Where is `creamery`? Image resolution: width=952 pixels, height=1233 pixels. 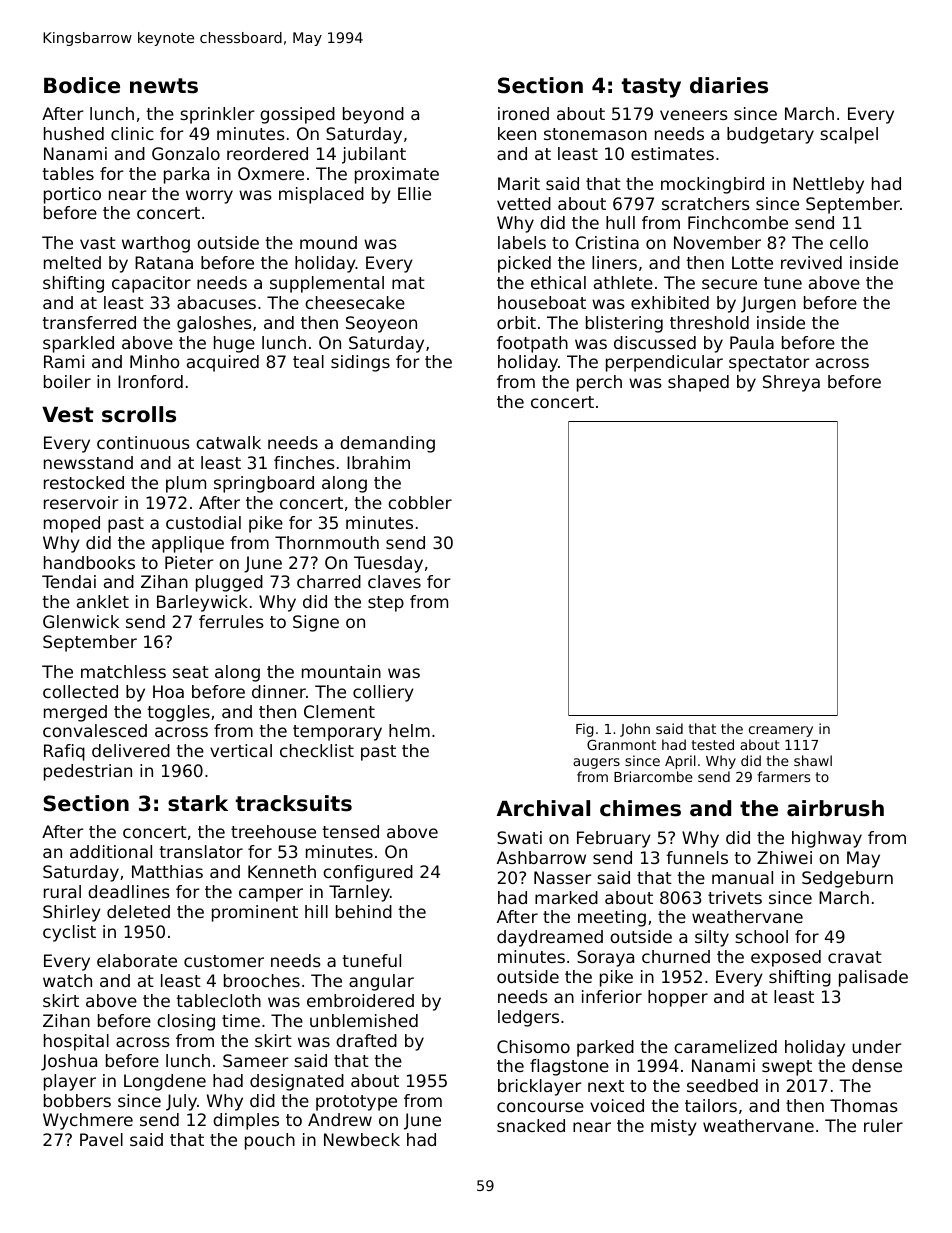 creamery is located at coordinates (781, 731).
